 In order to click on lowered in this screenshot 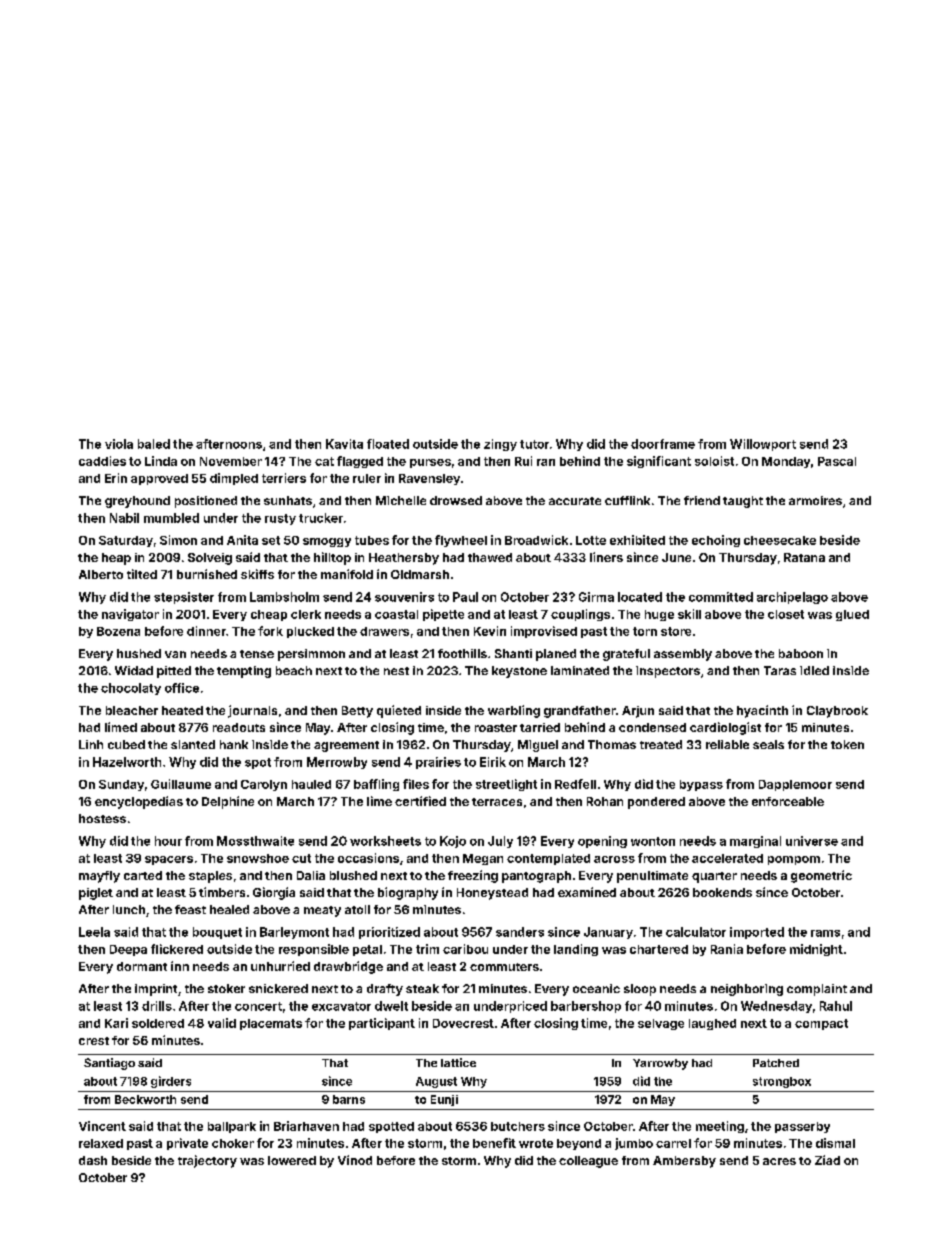, I will do `click(292, 1160)`.
